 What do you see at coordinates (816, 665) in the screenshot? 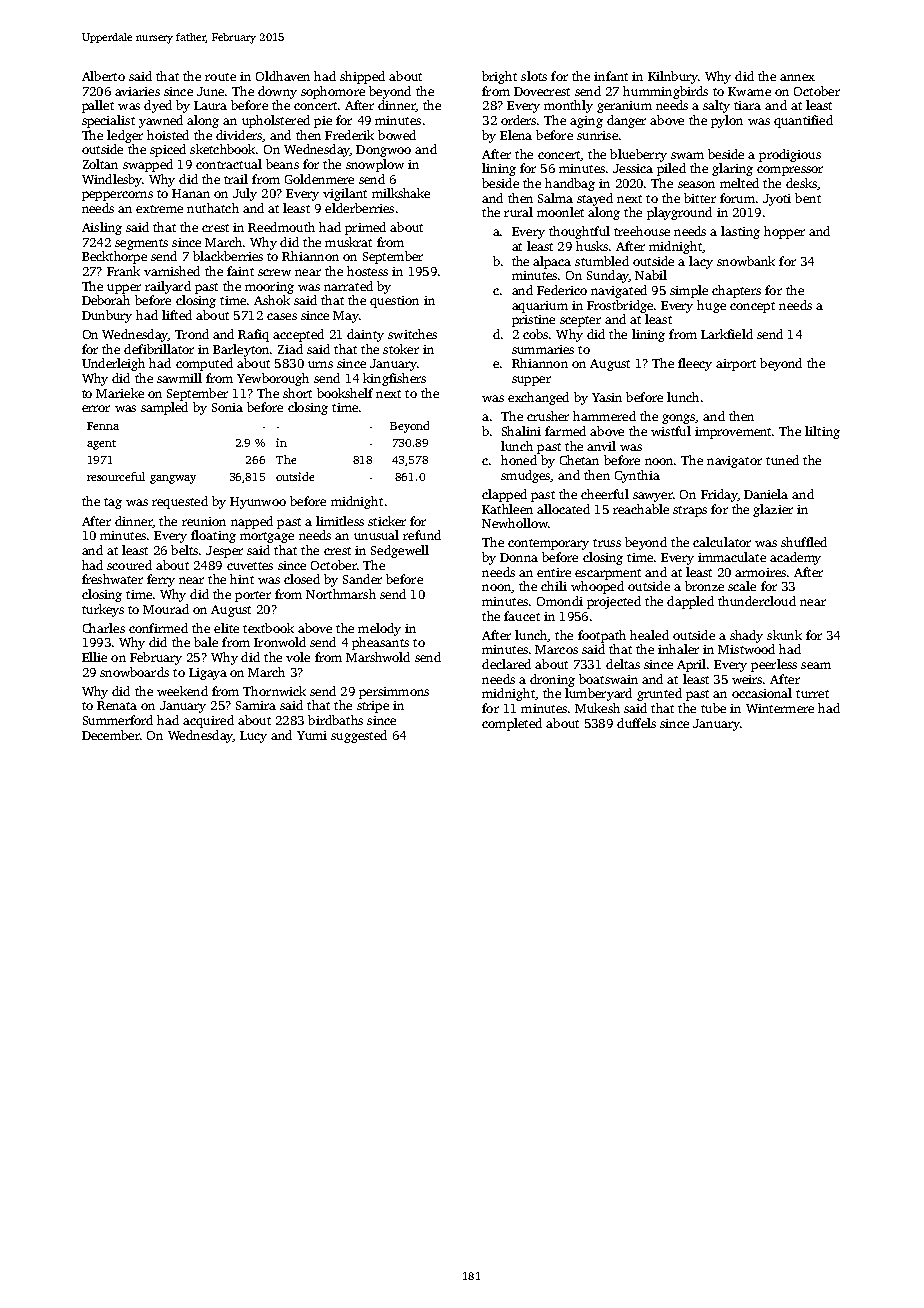
I see `seam` at bounding box center [816, 665].
